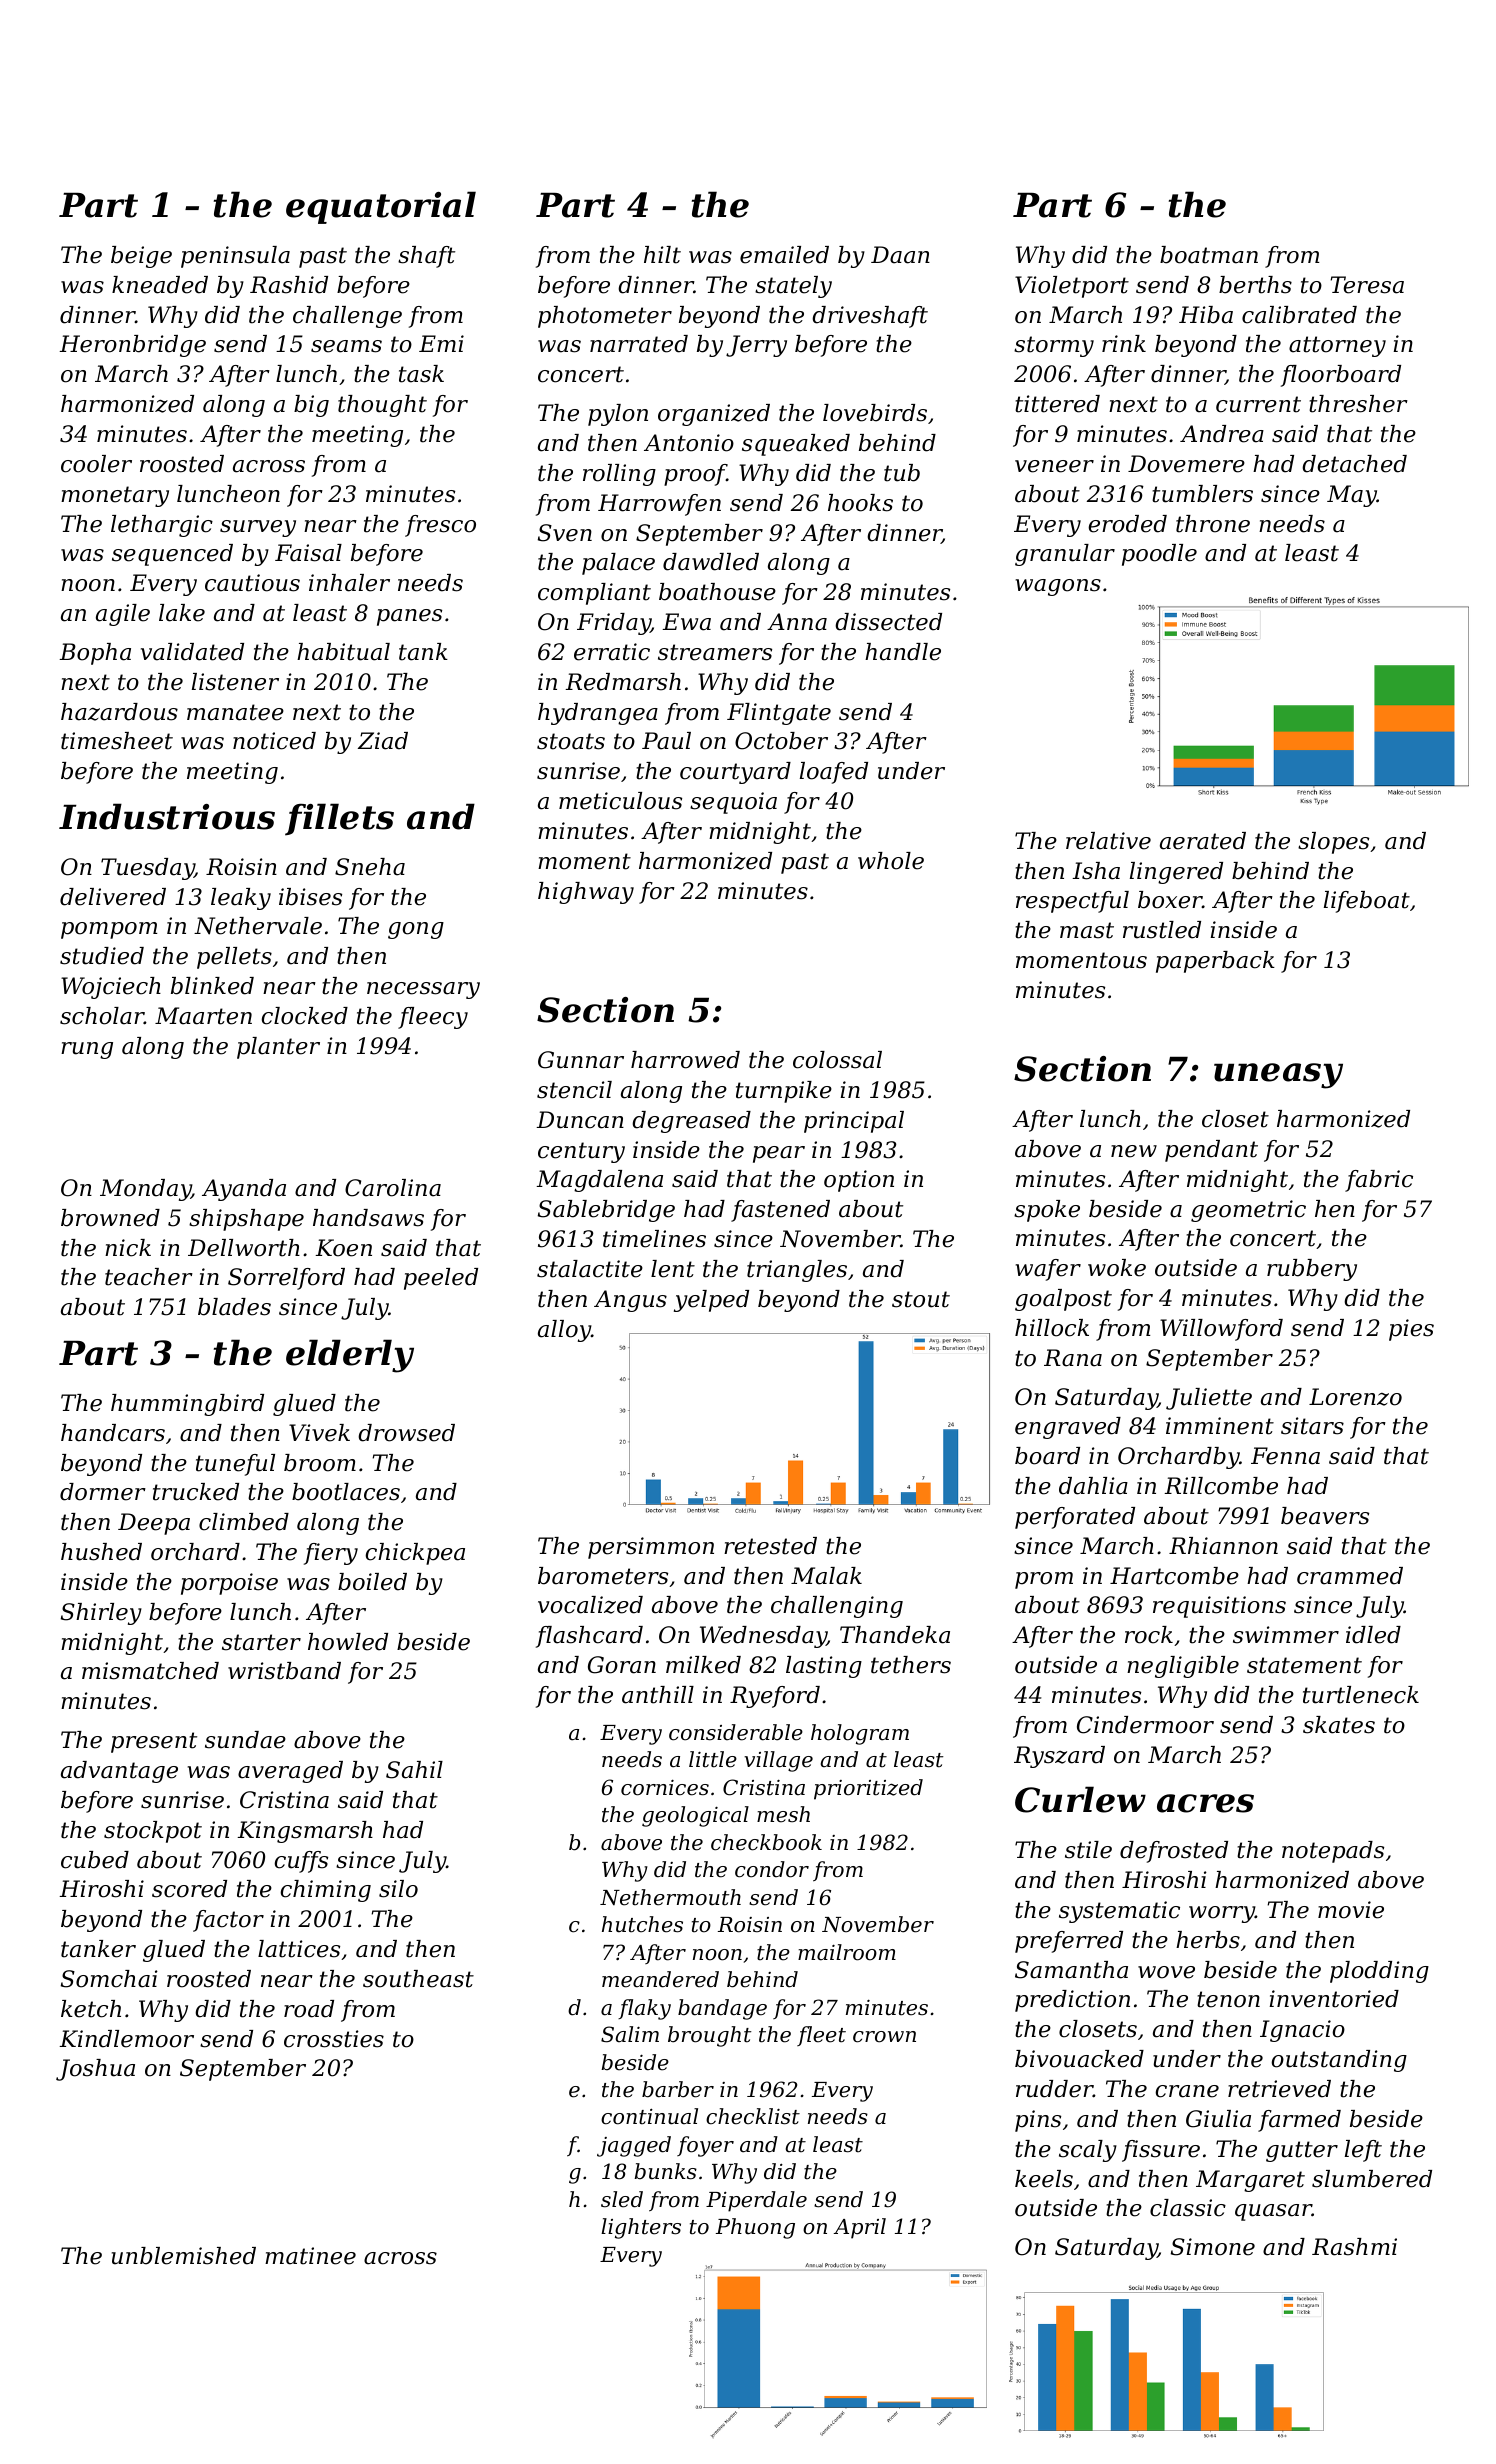  Describe the element at coordinates (634, 2146) in the screenshot. I see `jagged` at that location.
